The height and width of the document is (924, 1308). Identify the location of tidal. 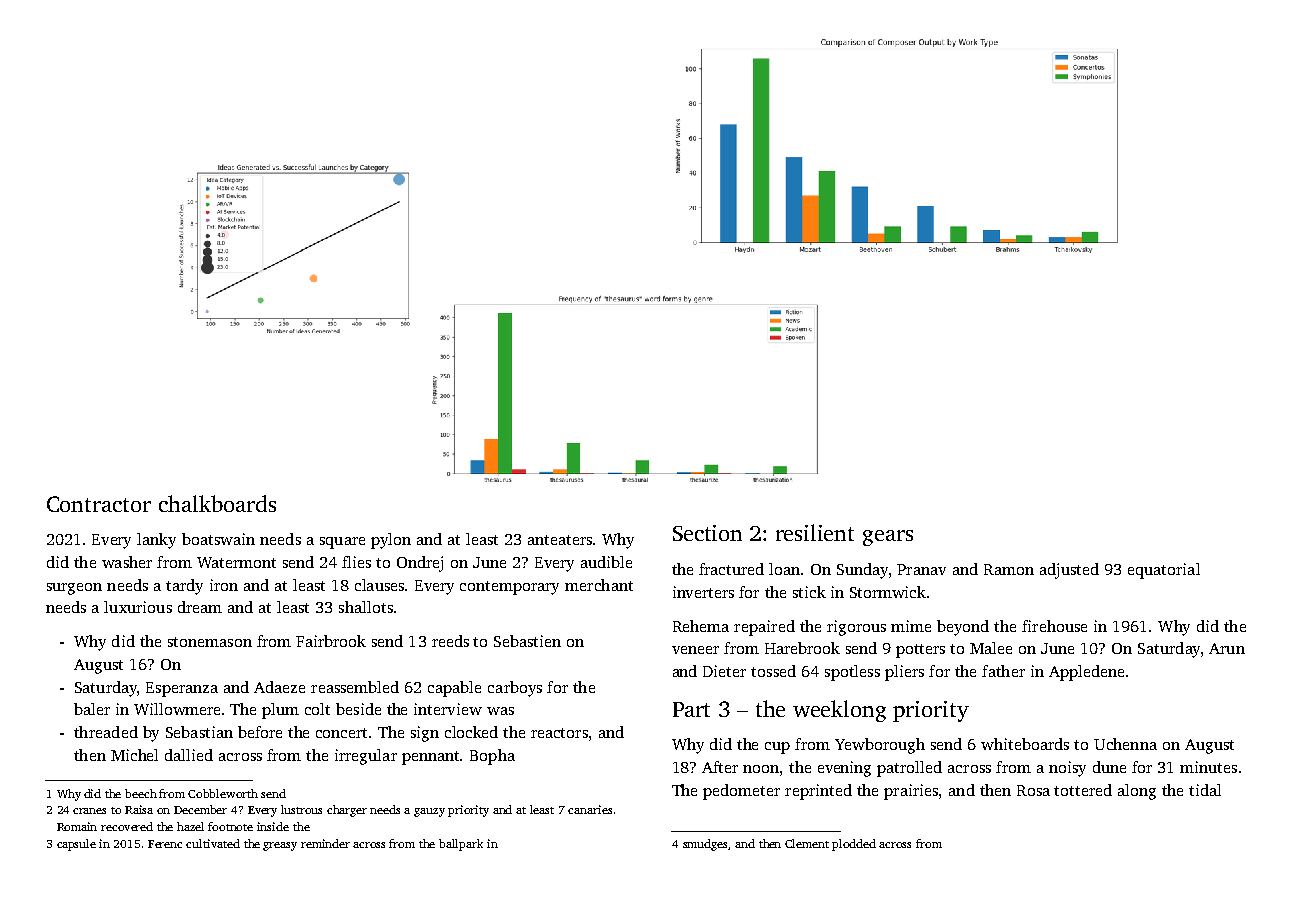
(1205, 790).
